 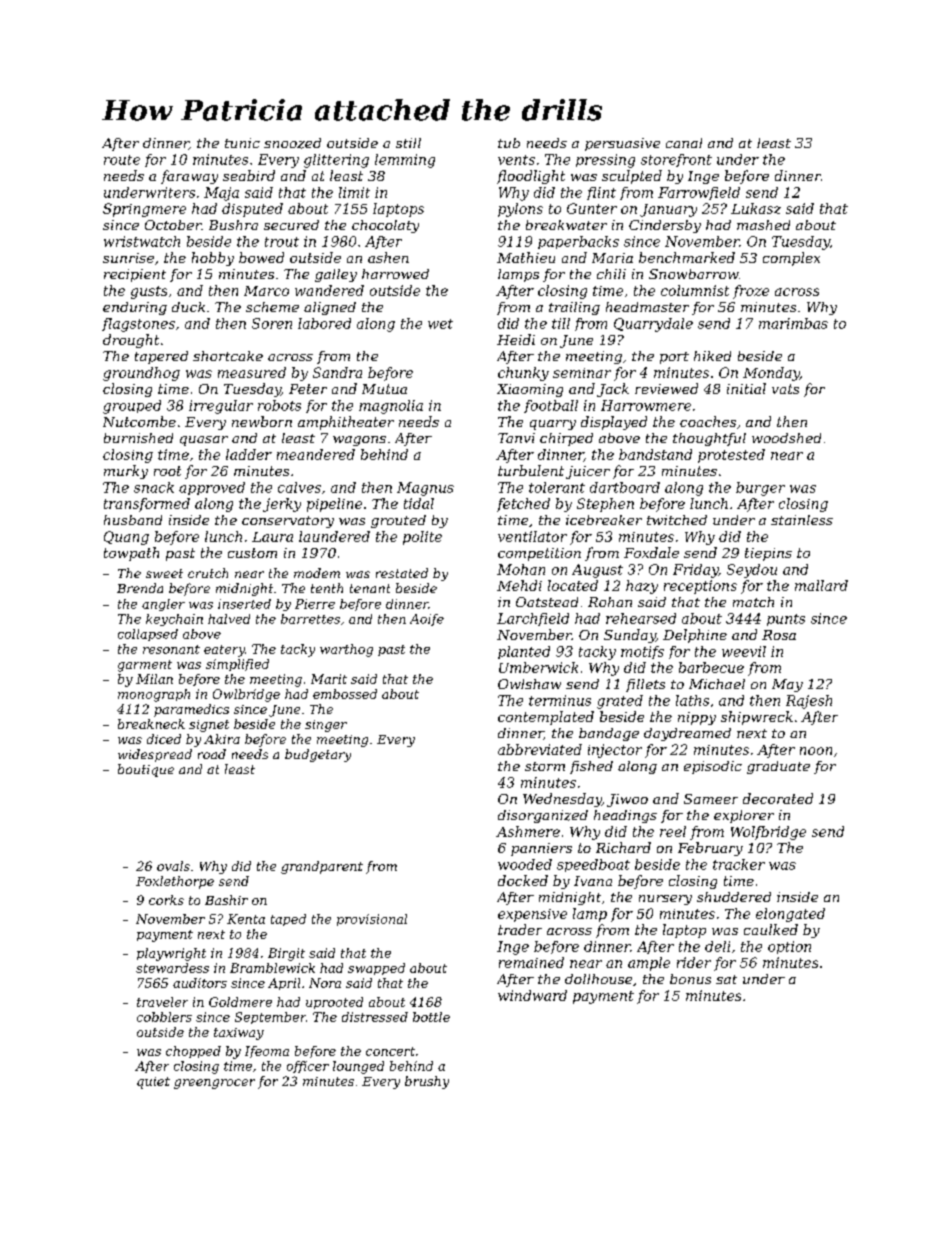 What do you see at coordinates (189, 177) in the document?
I see `faraway` at bounding box center [189, 177].
